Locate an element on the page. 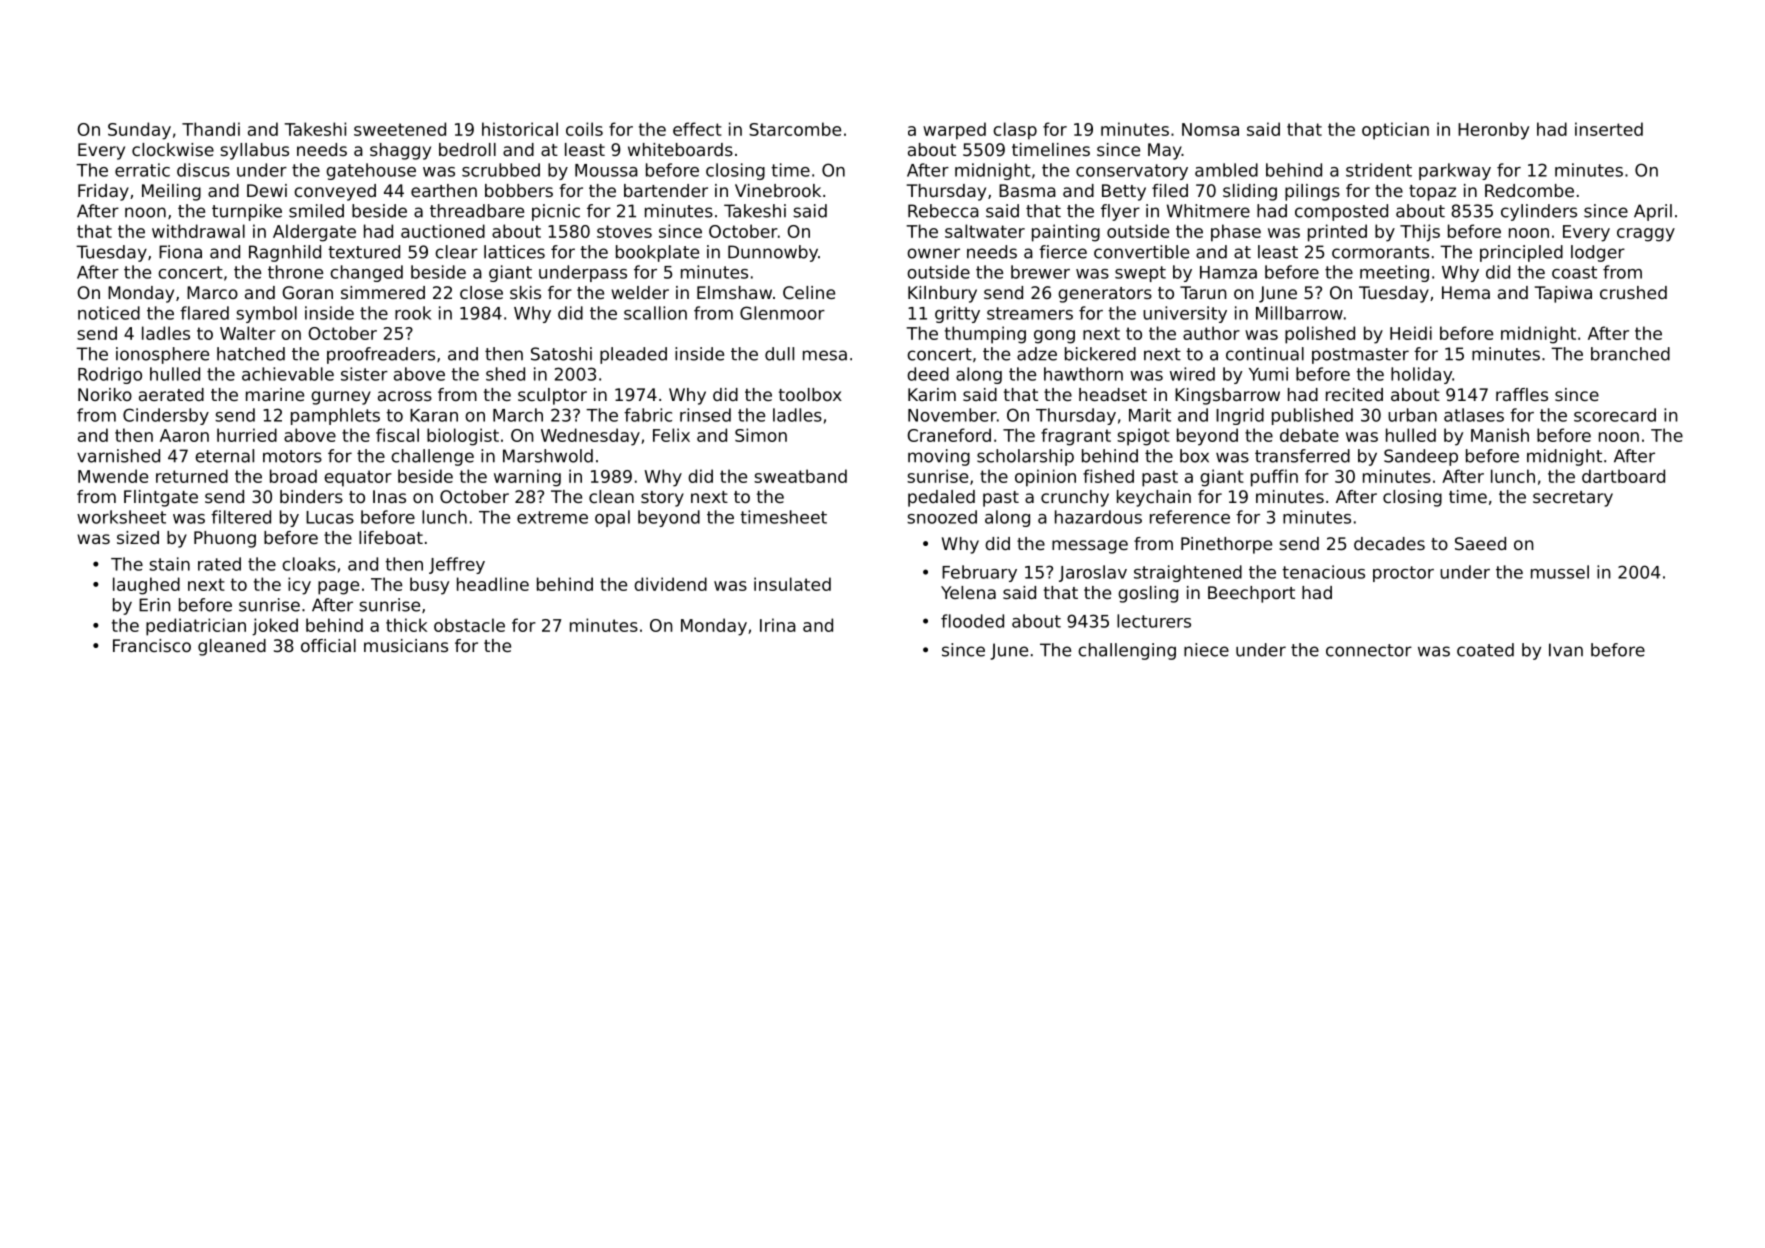  gleaned is located at coordinates (232, 647).
